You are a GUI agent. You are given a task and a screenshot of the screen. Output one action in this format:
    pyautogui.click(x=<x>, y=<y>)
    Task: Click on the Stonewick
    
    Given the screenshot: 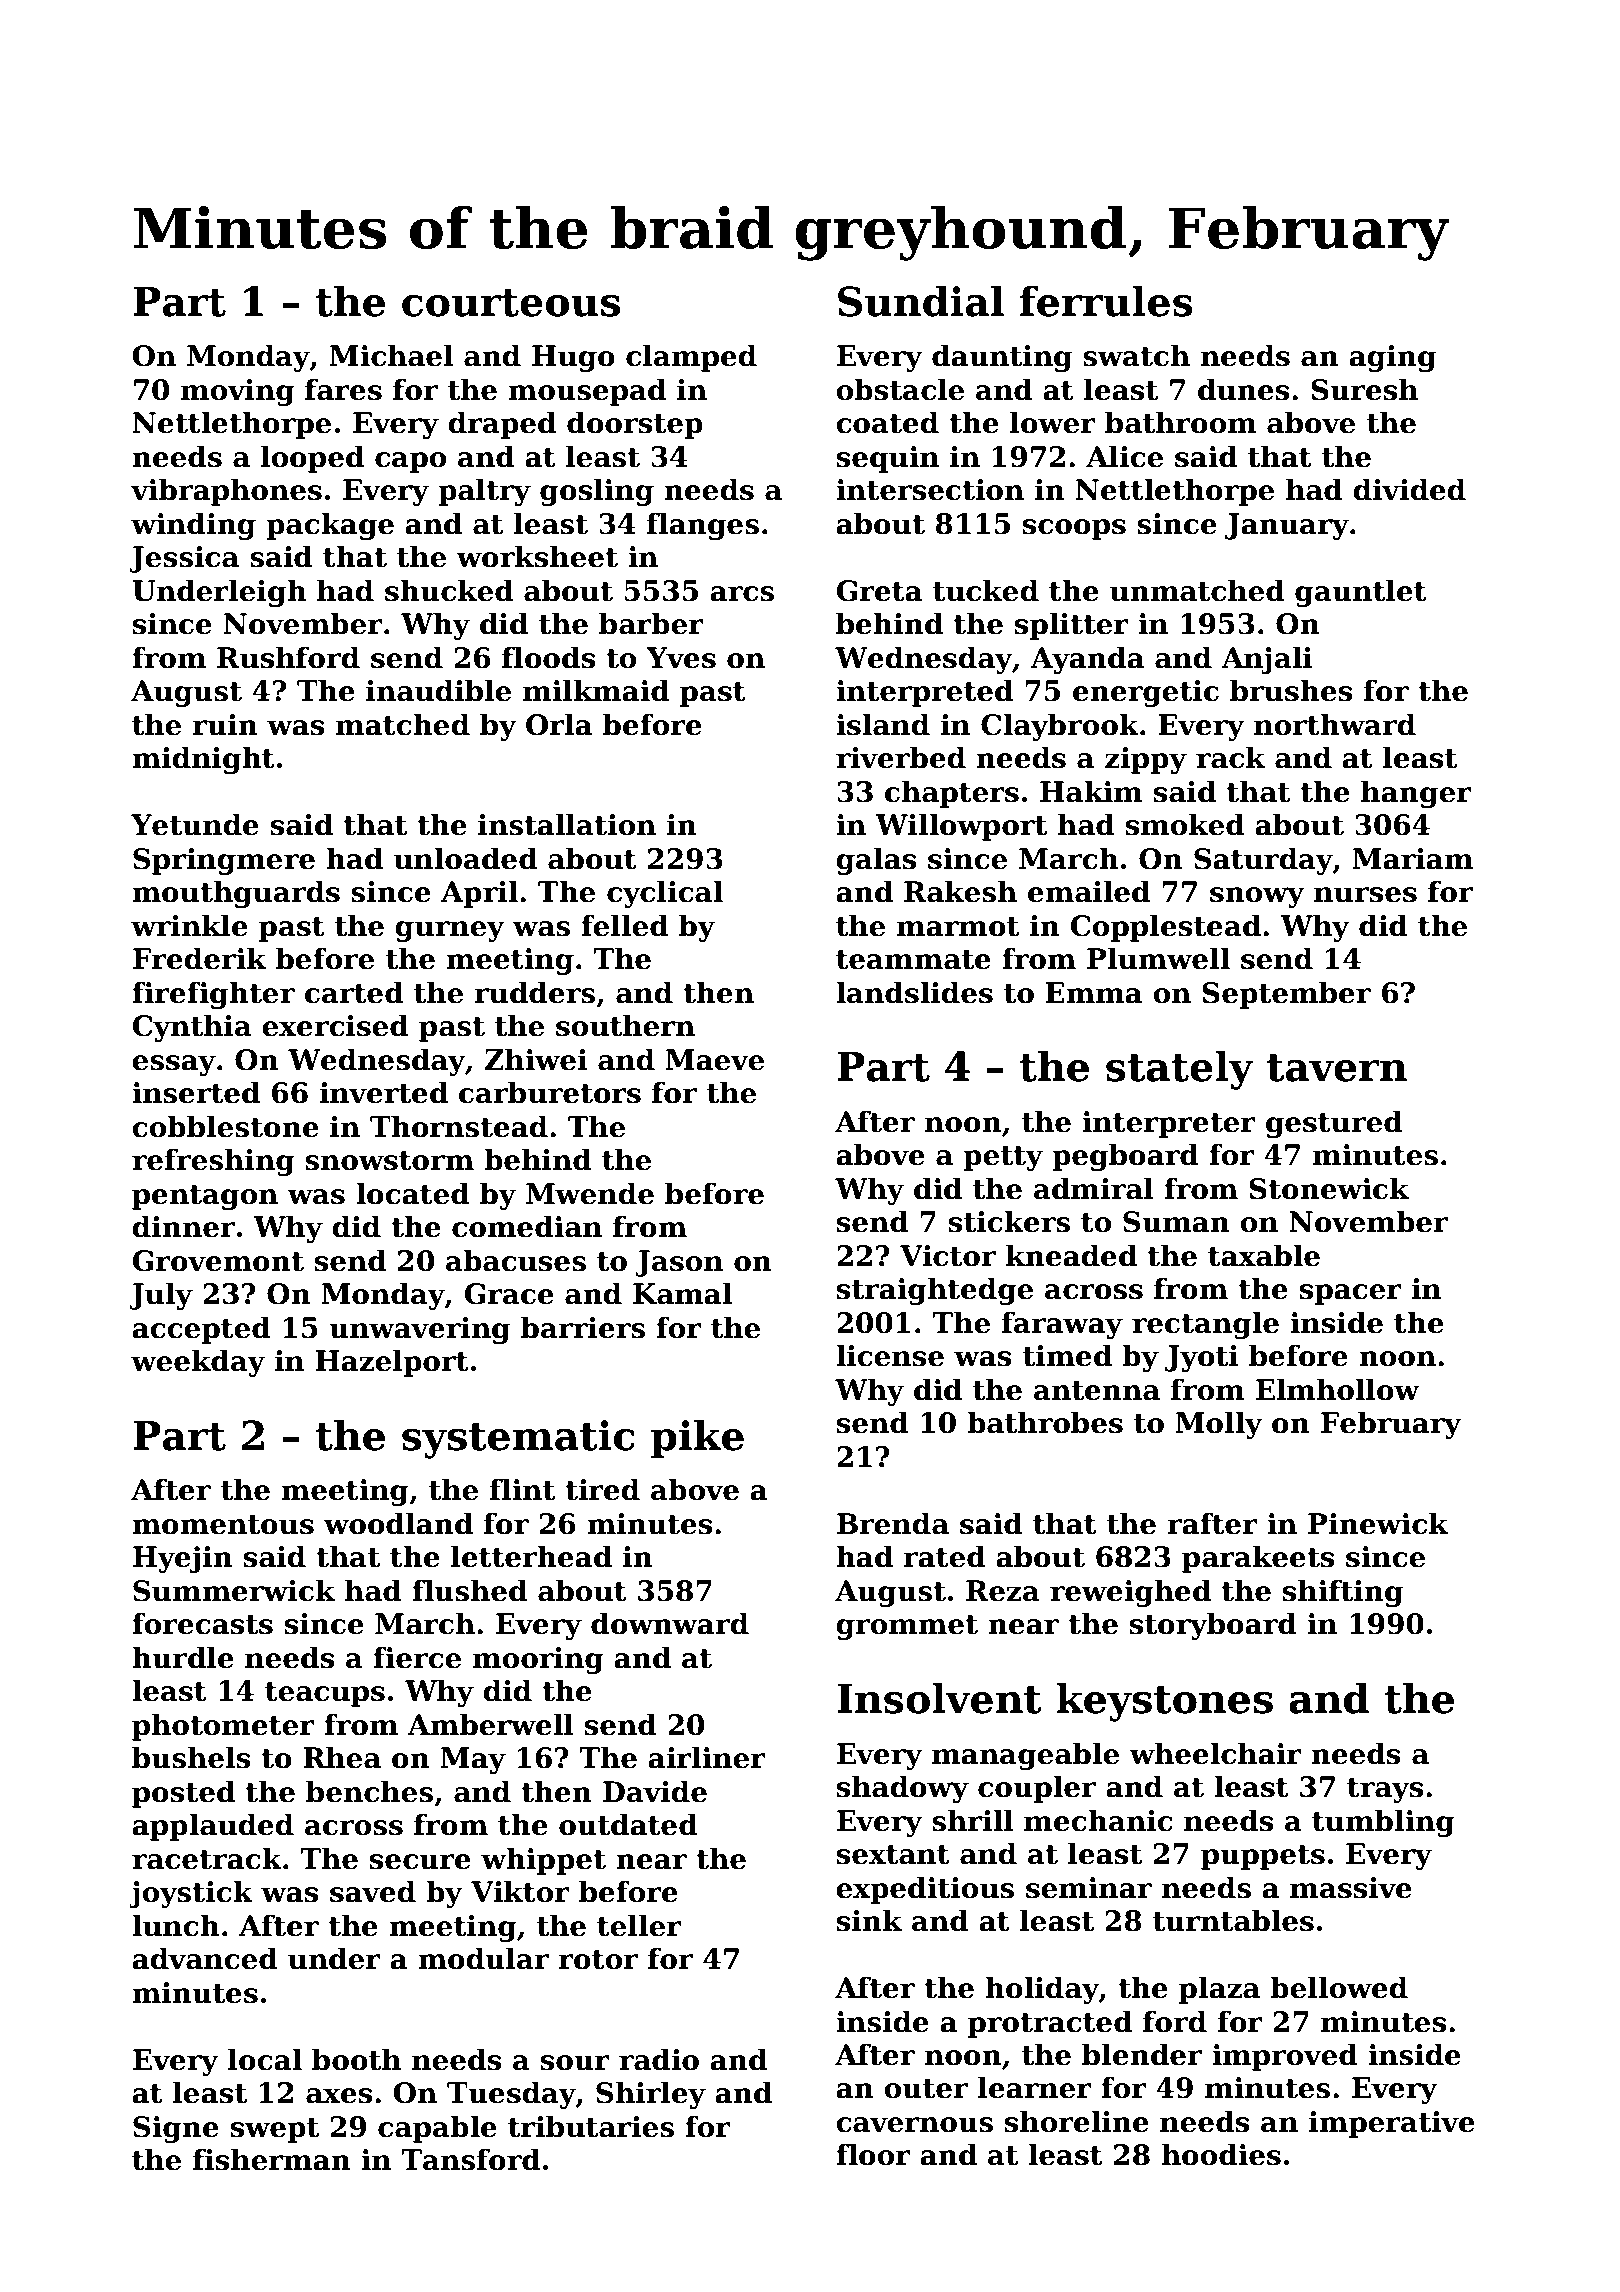 What is the action you would take?
    pyautogui.click(x=1329, y=1188)
